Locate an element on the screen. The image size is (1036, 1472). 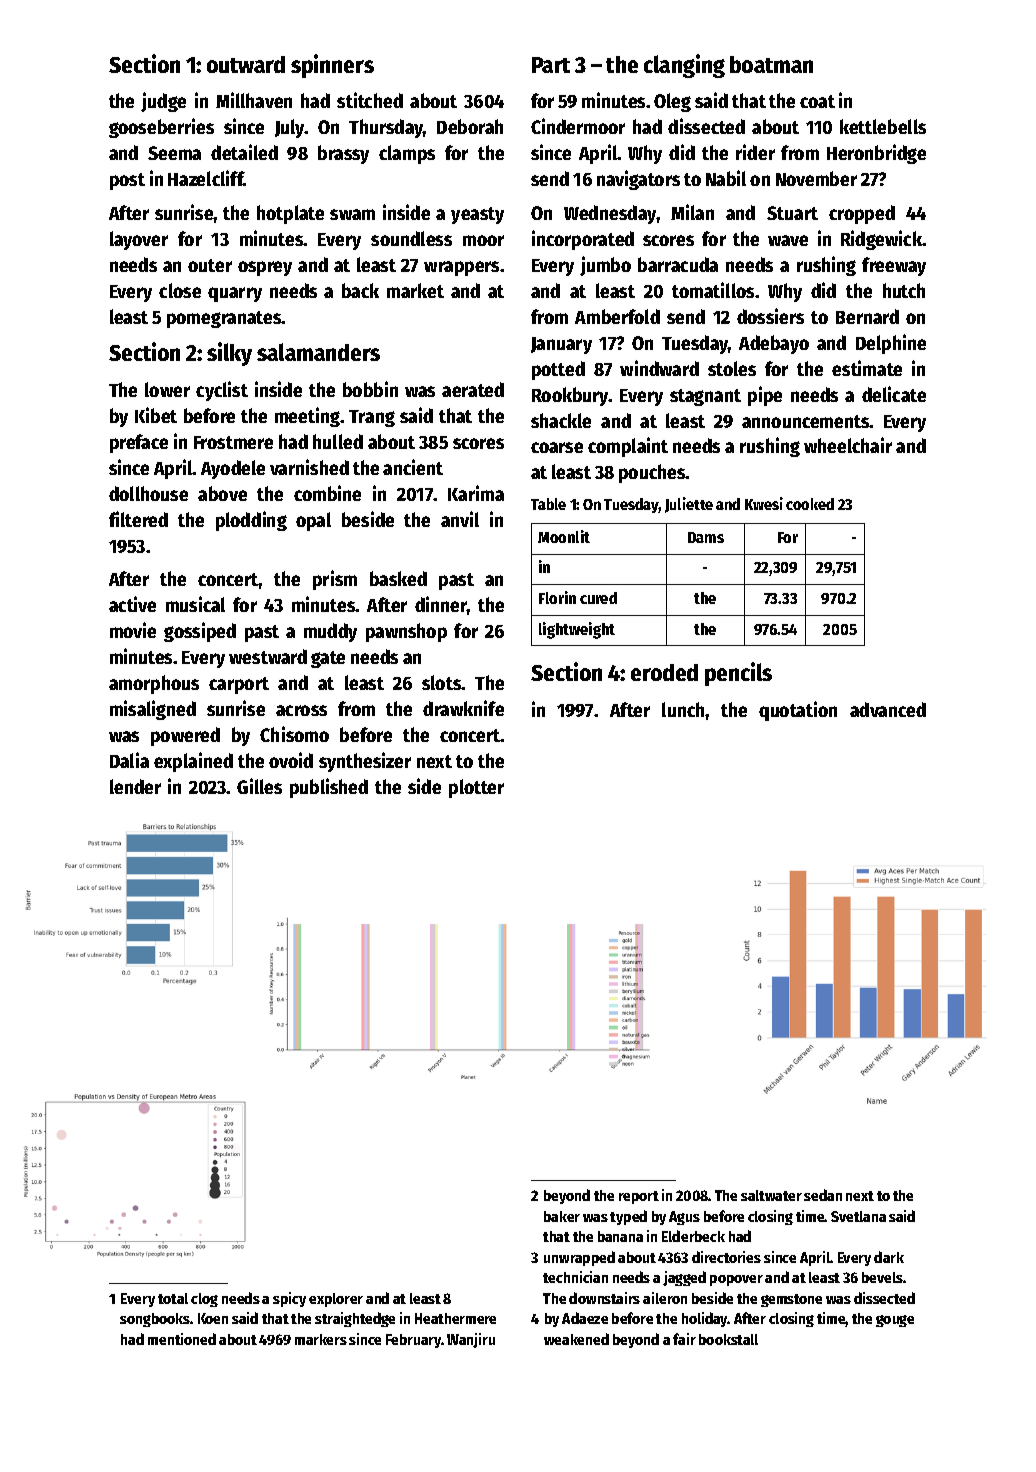
Wanjiru is located at coordinates (471, 1340).
